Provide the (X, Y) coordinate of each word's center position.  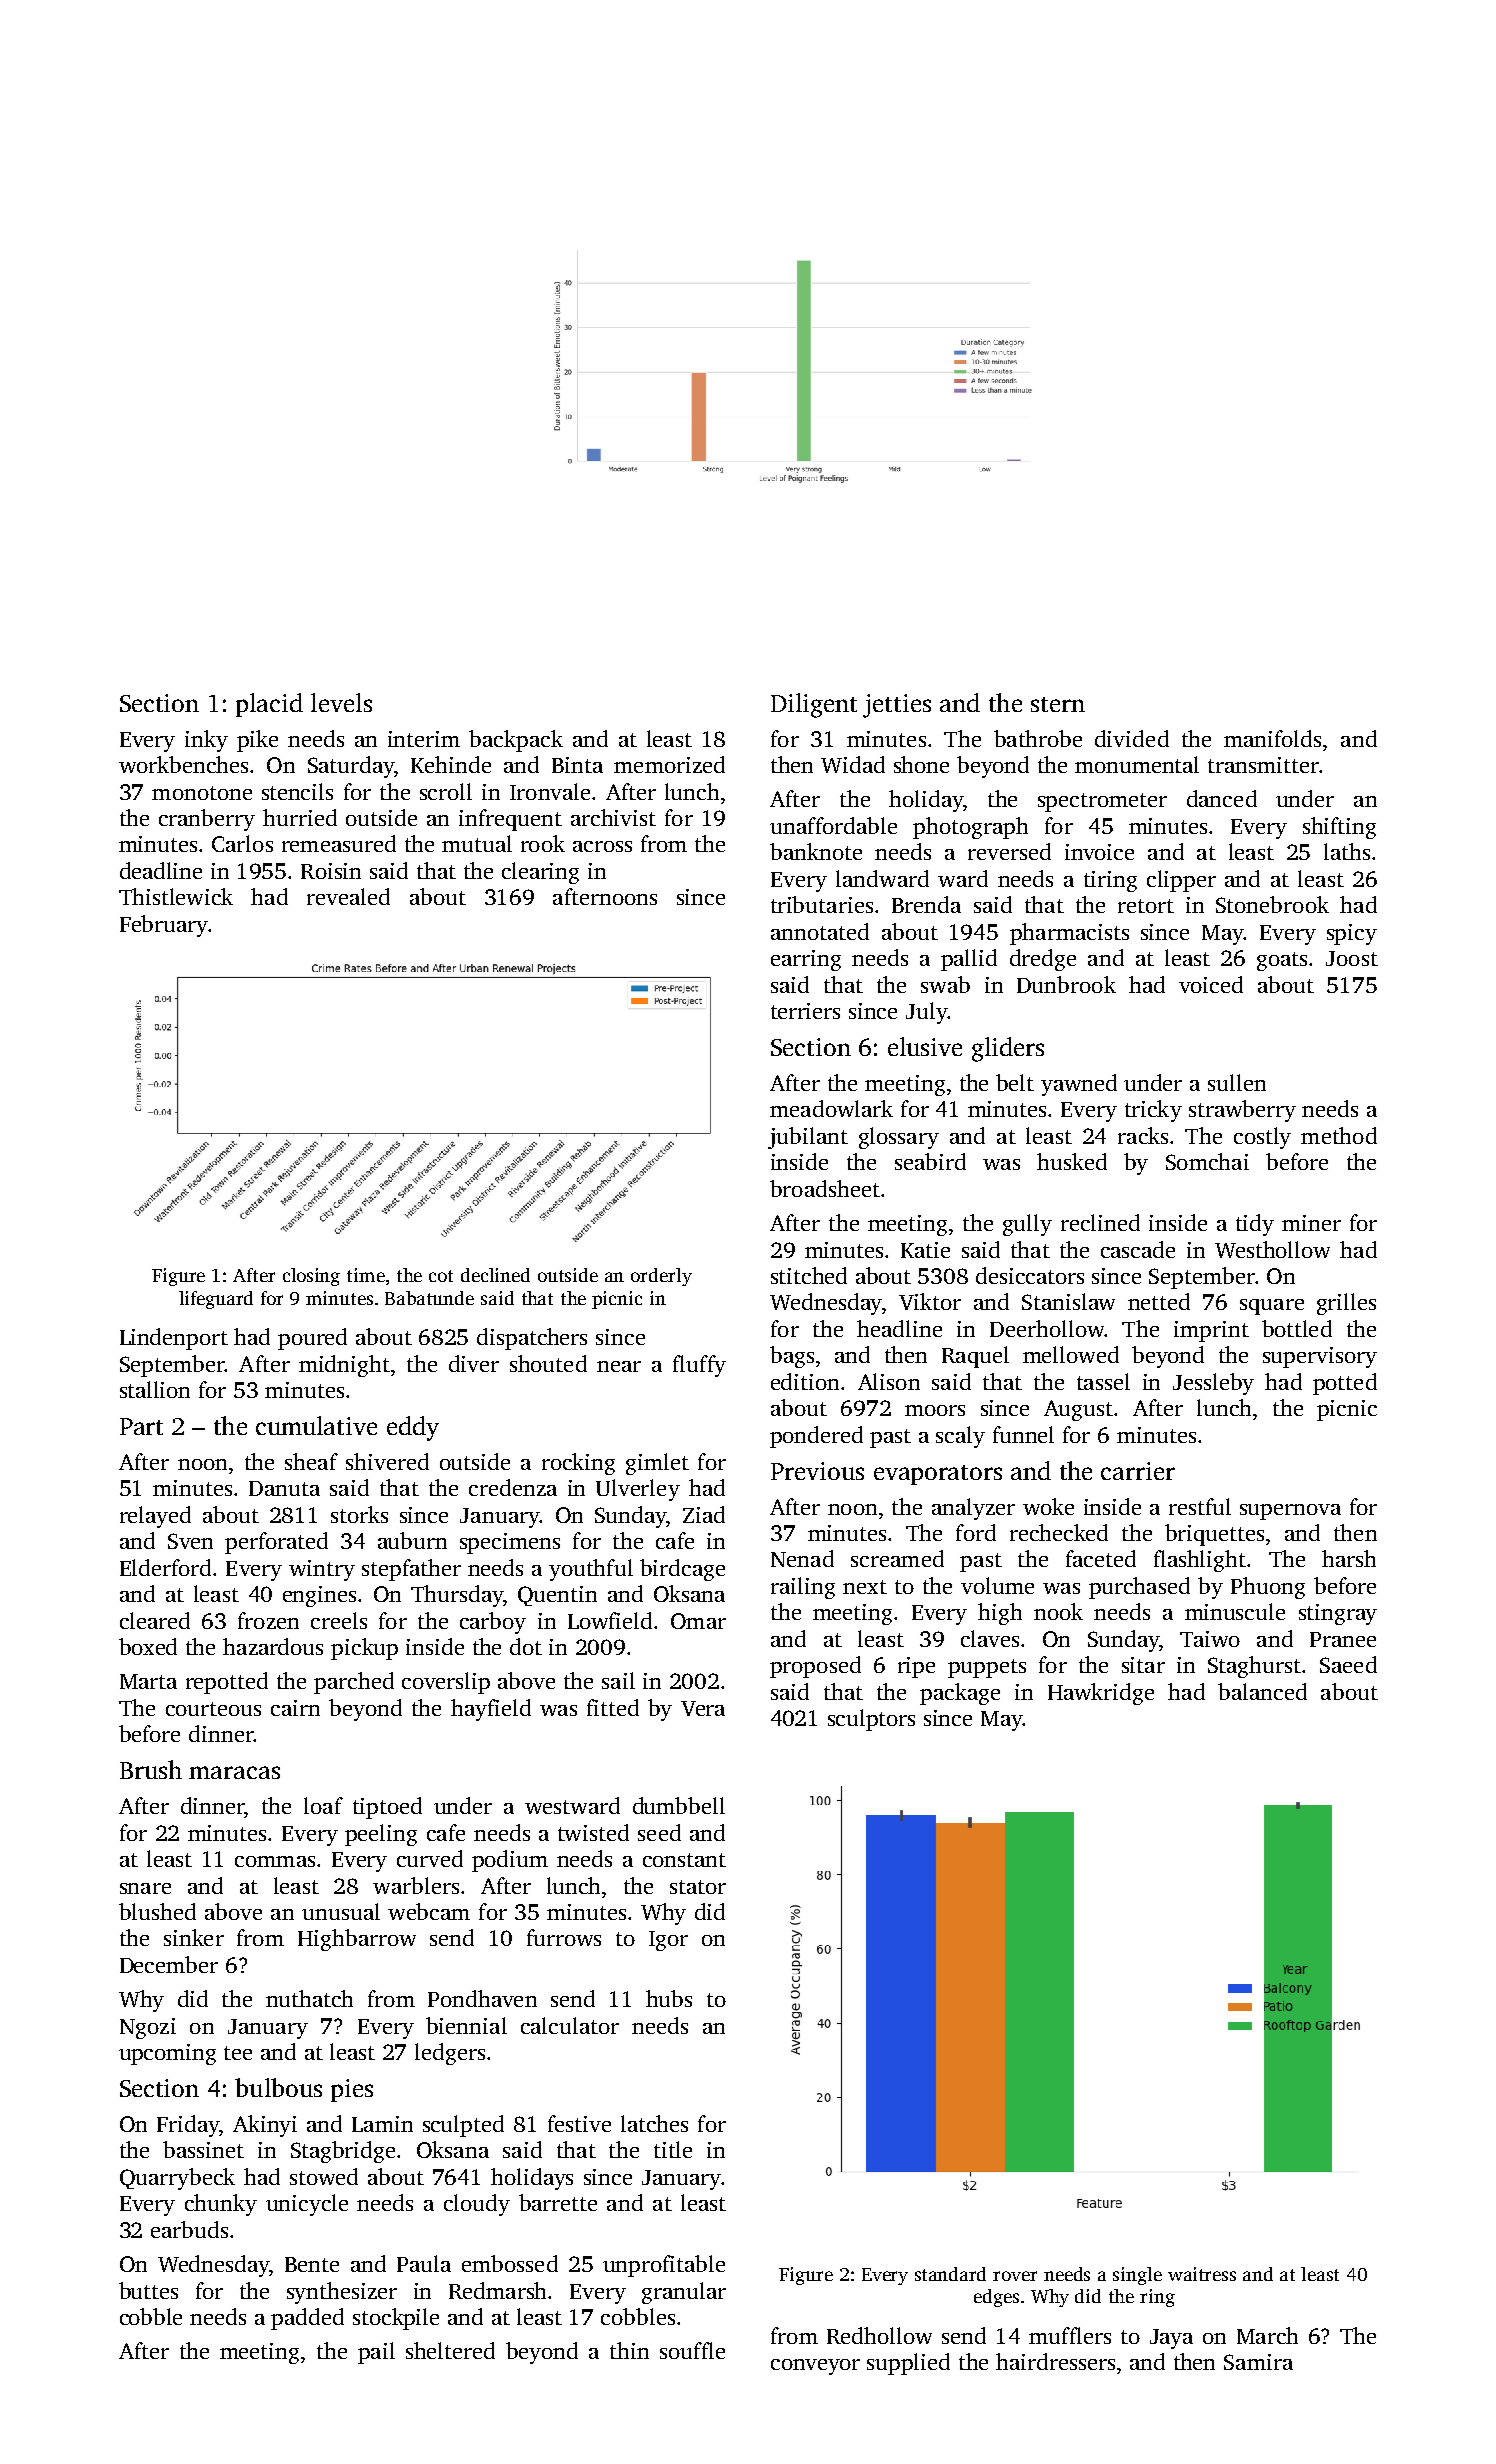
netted (1159, 1301)
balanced (1262, 1691)
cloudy (477, 2205)
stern (1058, 704)
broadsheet (825, 1188)
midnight (344, 1366)
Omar (698, 1621)
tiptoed (387, 1808)
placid (269, 705)
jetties (897, 706)
